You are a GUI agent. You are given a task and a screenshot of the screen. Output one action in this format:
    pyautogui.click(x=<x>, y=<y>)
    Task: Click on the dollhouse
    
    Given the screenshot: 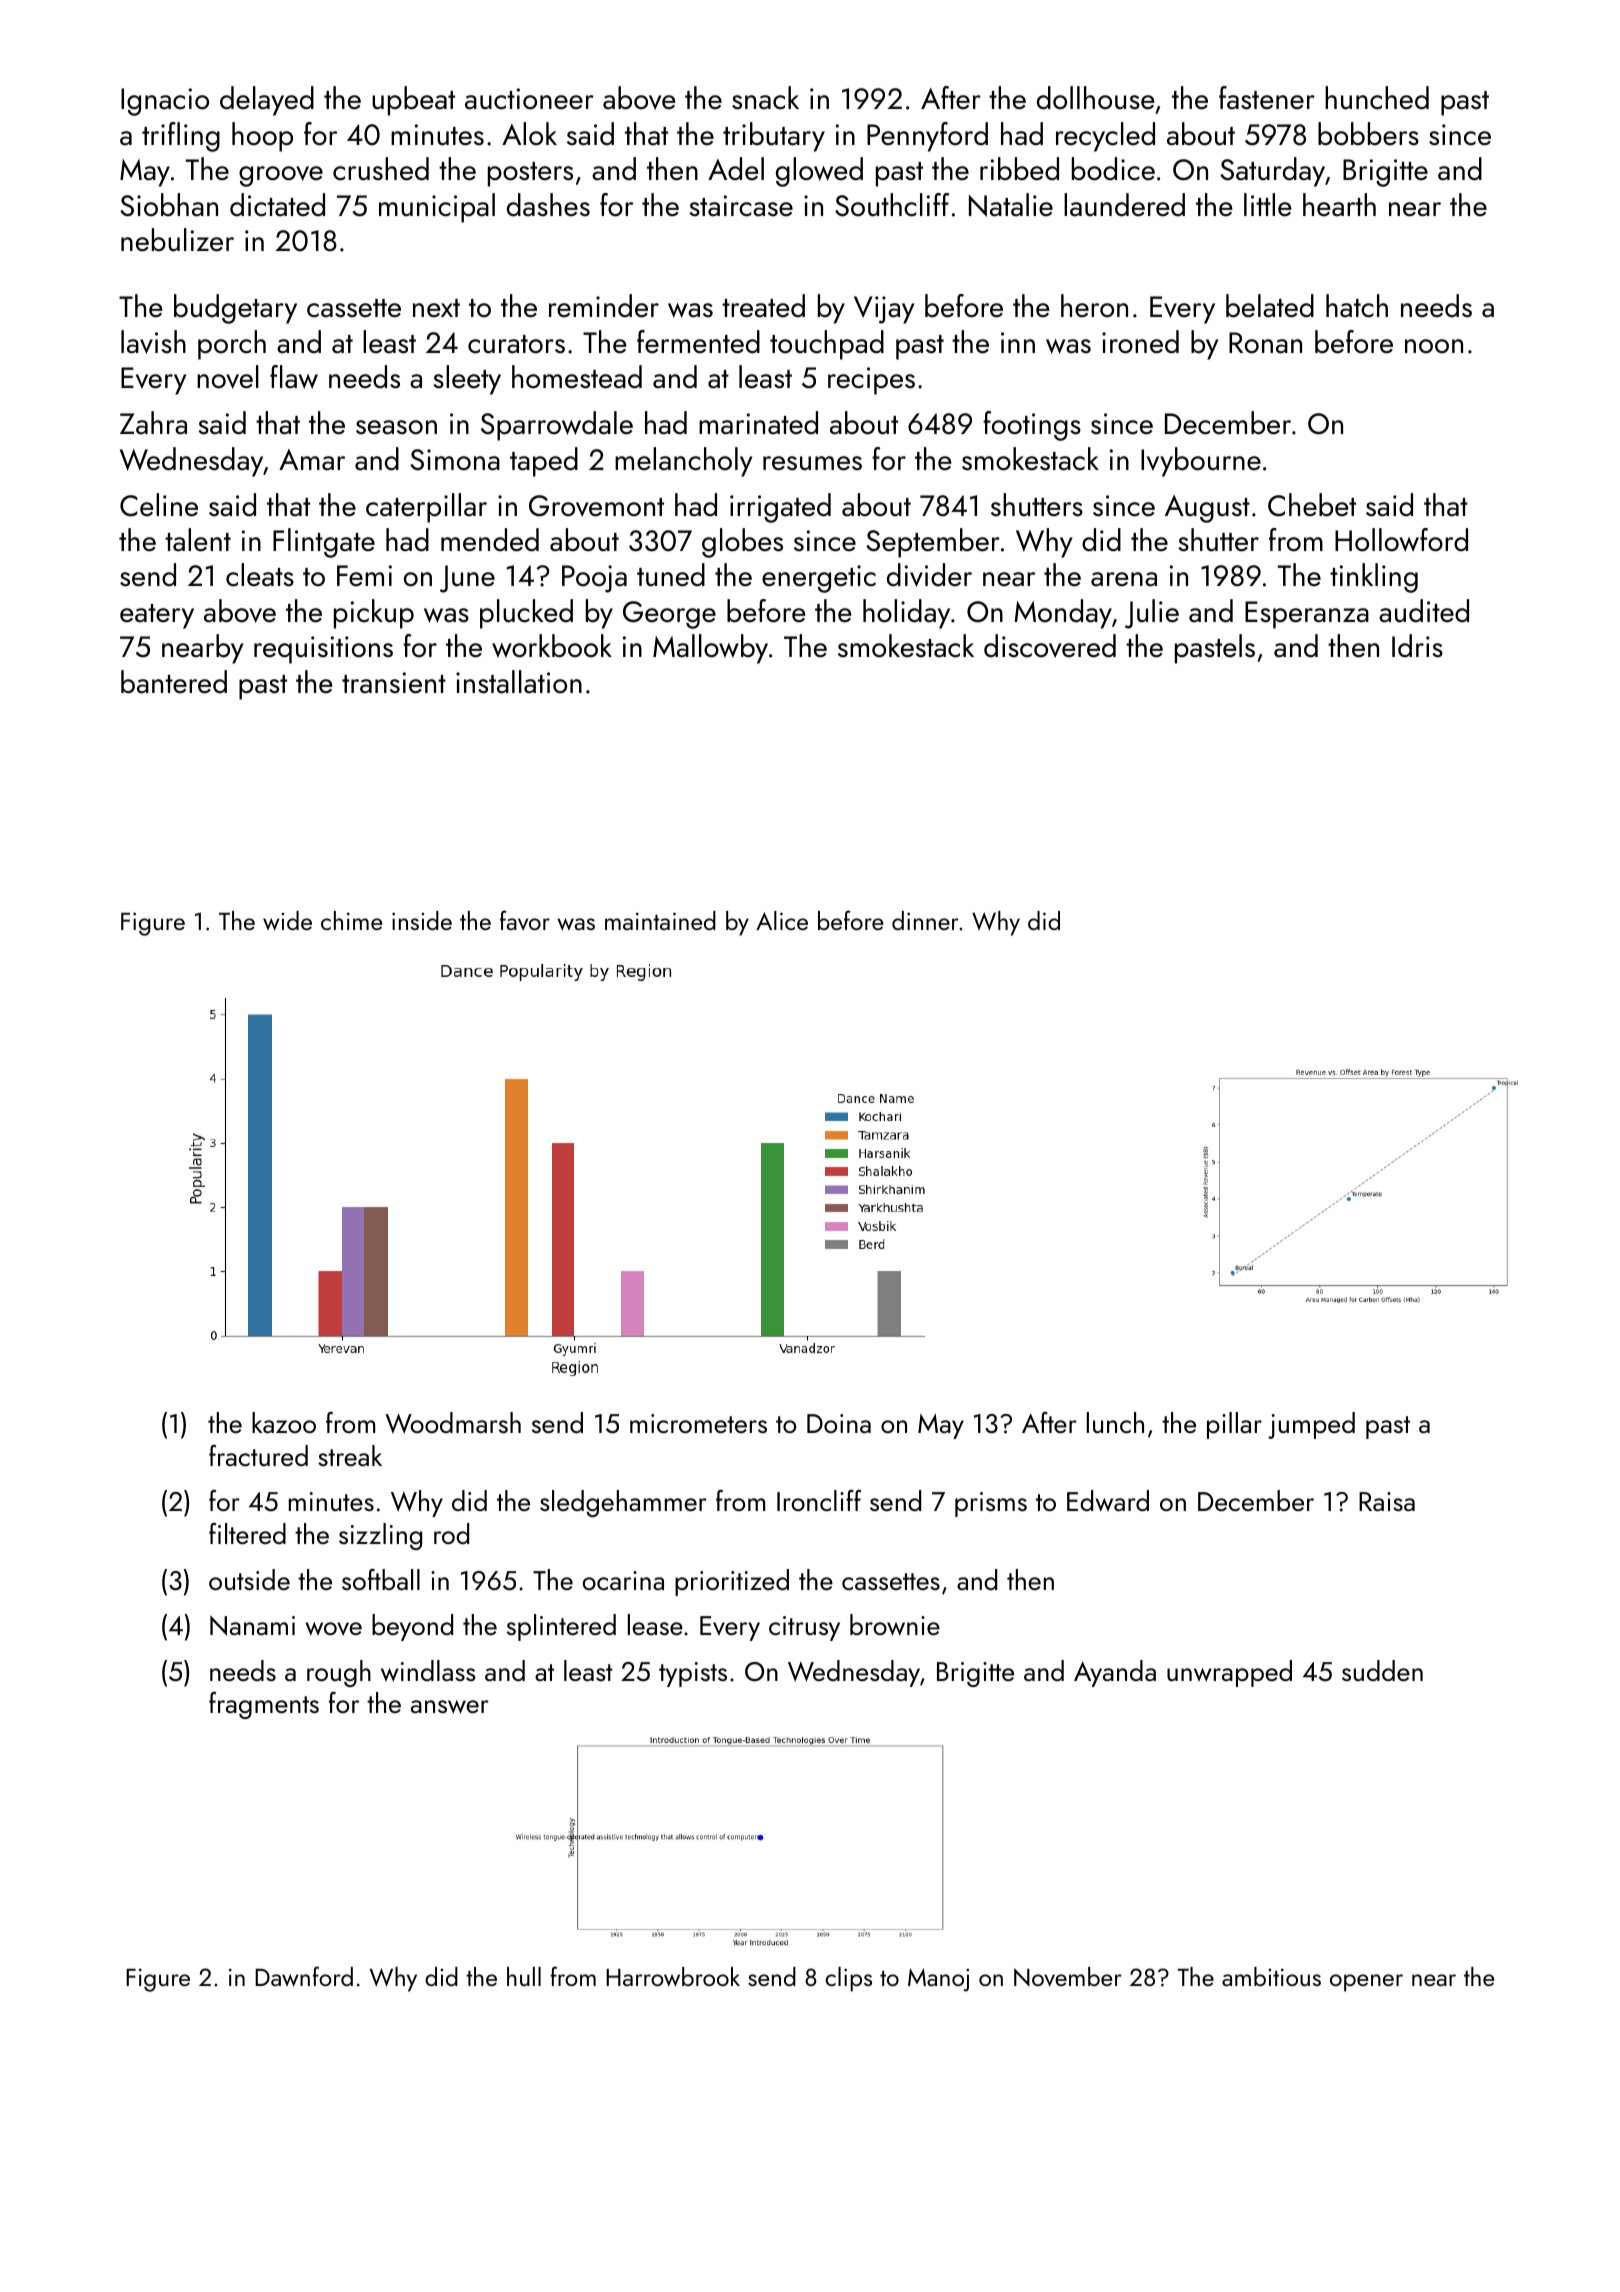 What is the action you would take?
    pyautogui.click(x=1095, y=98)
